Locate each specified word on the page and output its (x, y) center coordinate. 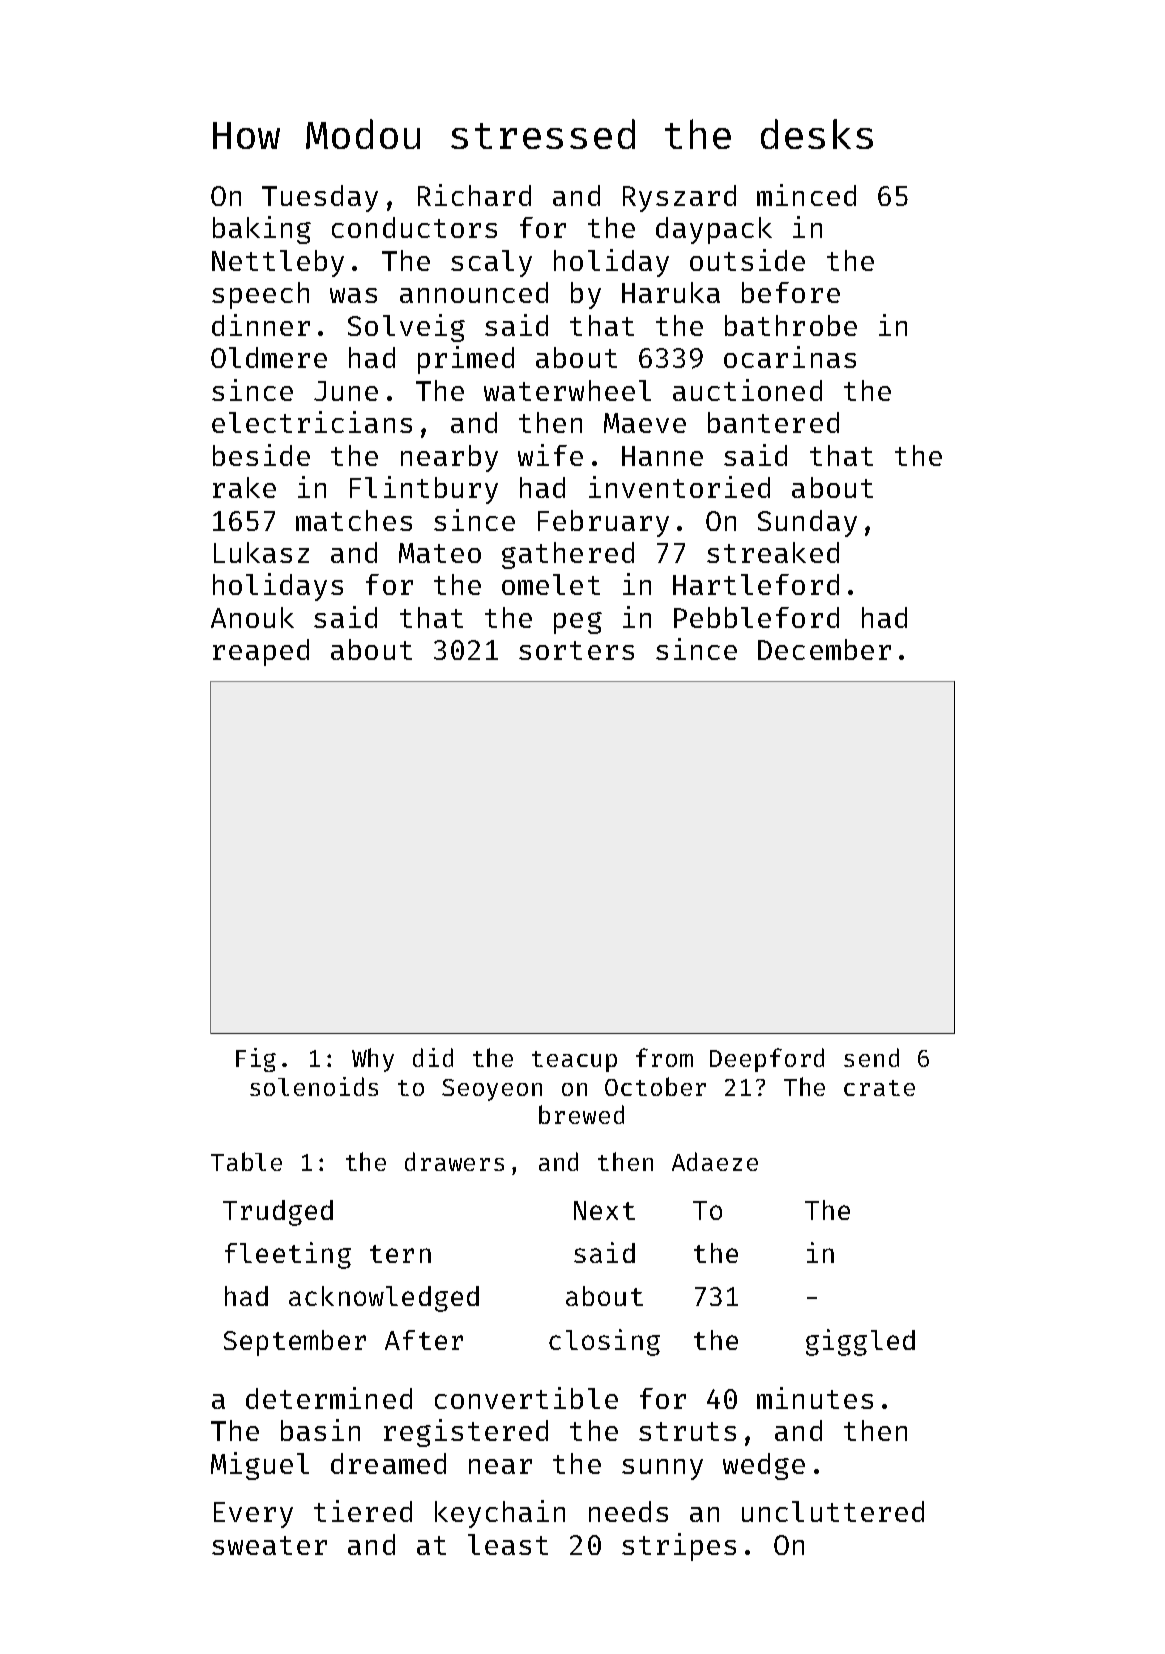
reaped (261, 652)
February (603, 523)
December (824, 649)
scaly (491, 263)
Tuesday (320, 198)
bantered (773, 422)
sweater (269, 1545)
